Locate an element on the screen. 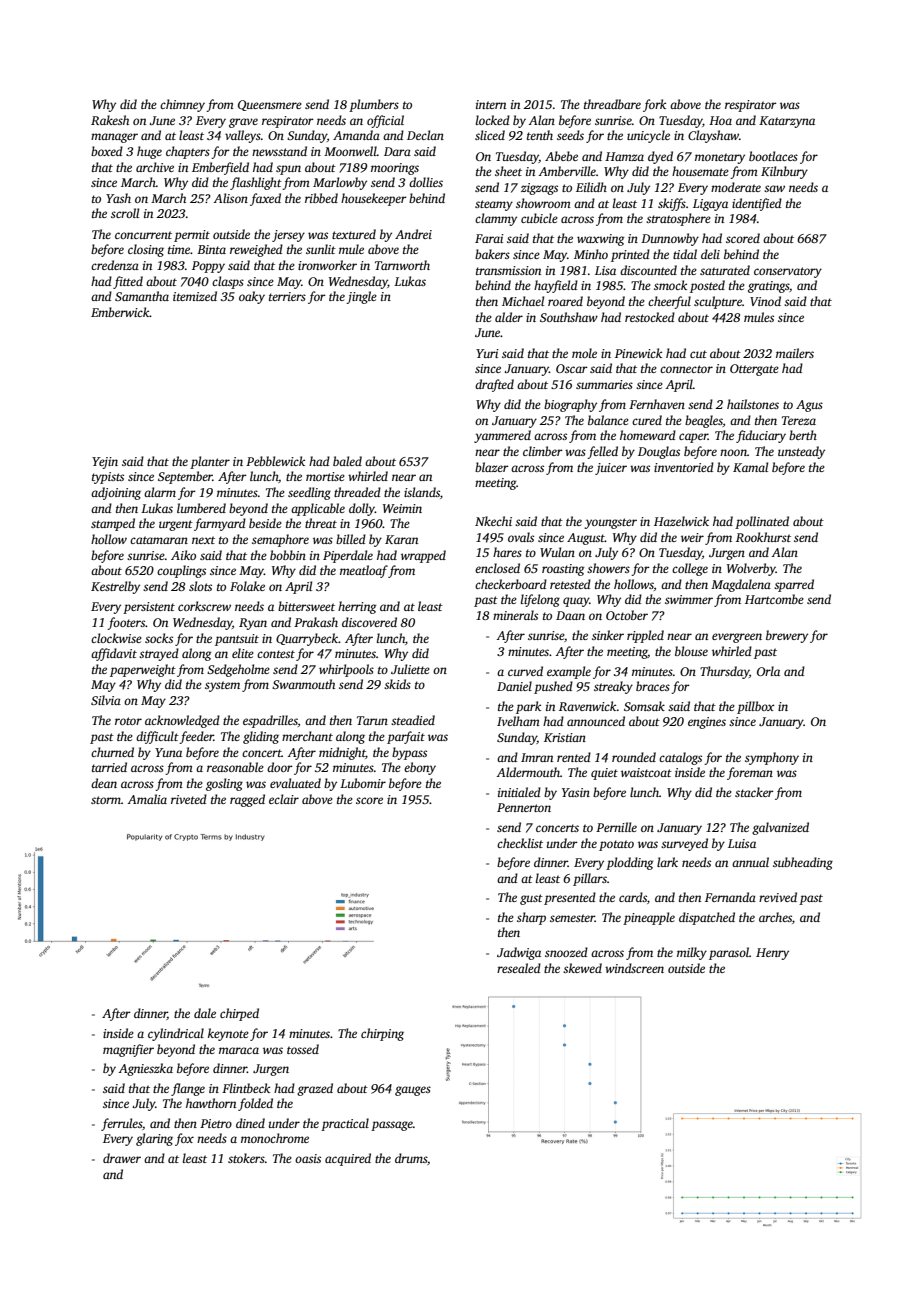  dolly is located at coordinates (362, 509).
